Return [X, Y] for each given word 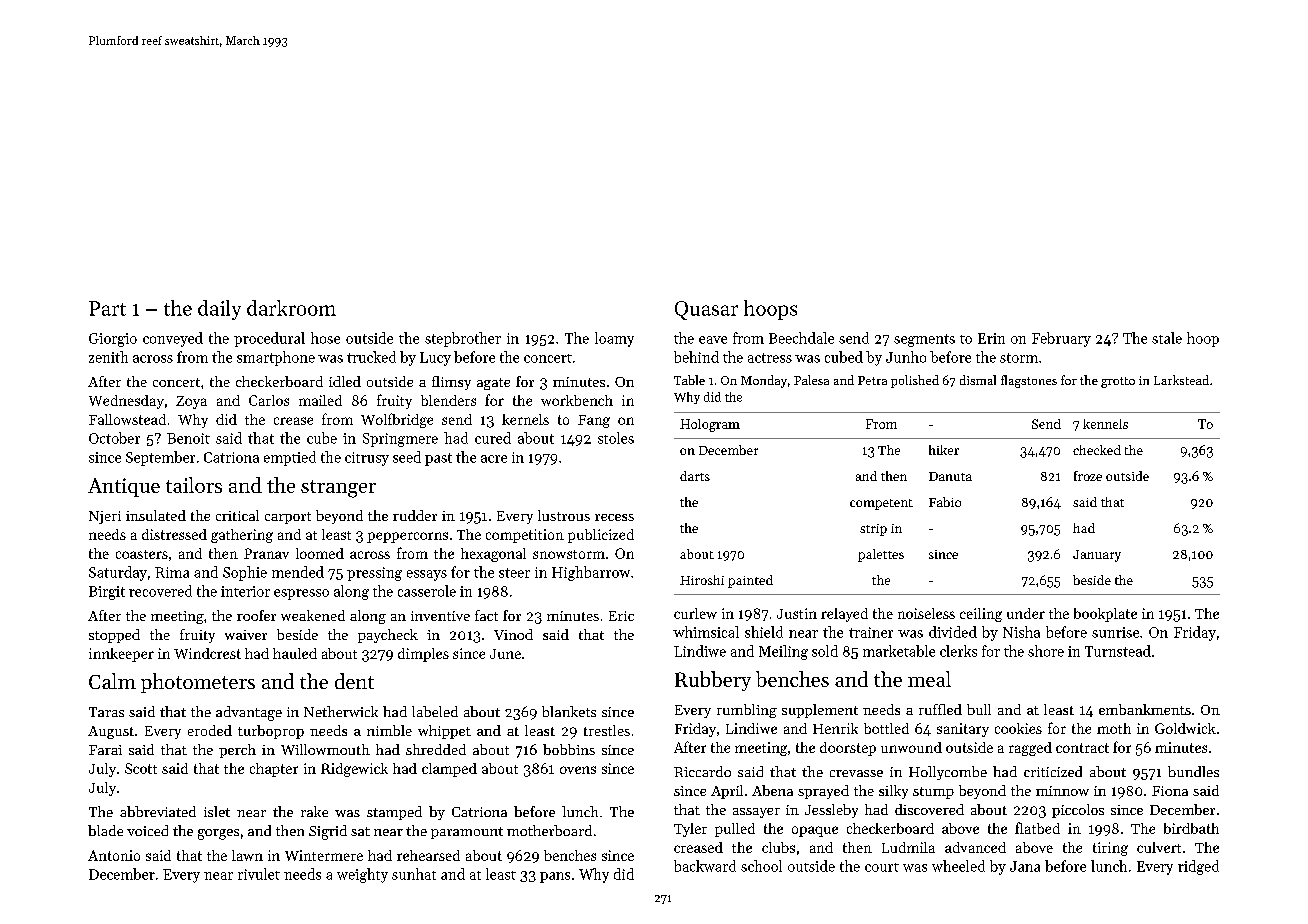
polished [915, 381]
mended [298, 572]
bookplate [1105, 615]
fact [486, 615]
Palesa [811, 380]
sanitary [963, 730]
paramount [467, 833]
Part [107, 308]
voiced [147, 830]
